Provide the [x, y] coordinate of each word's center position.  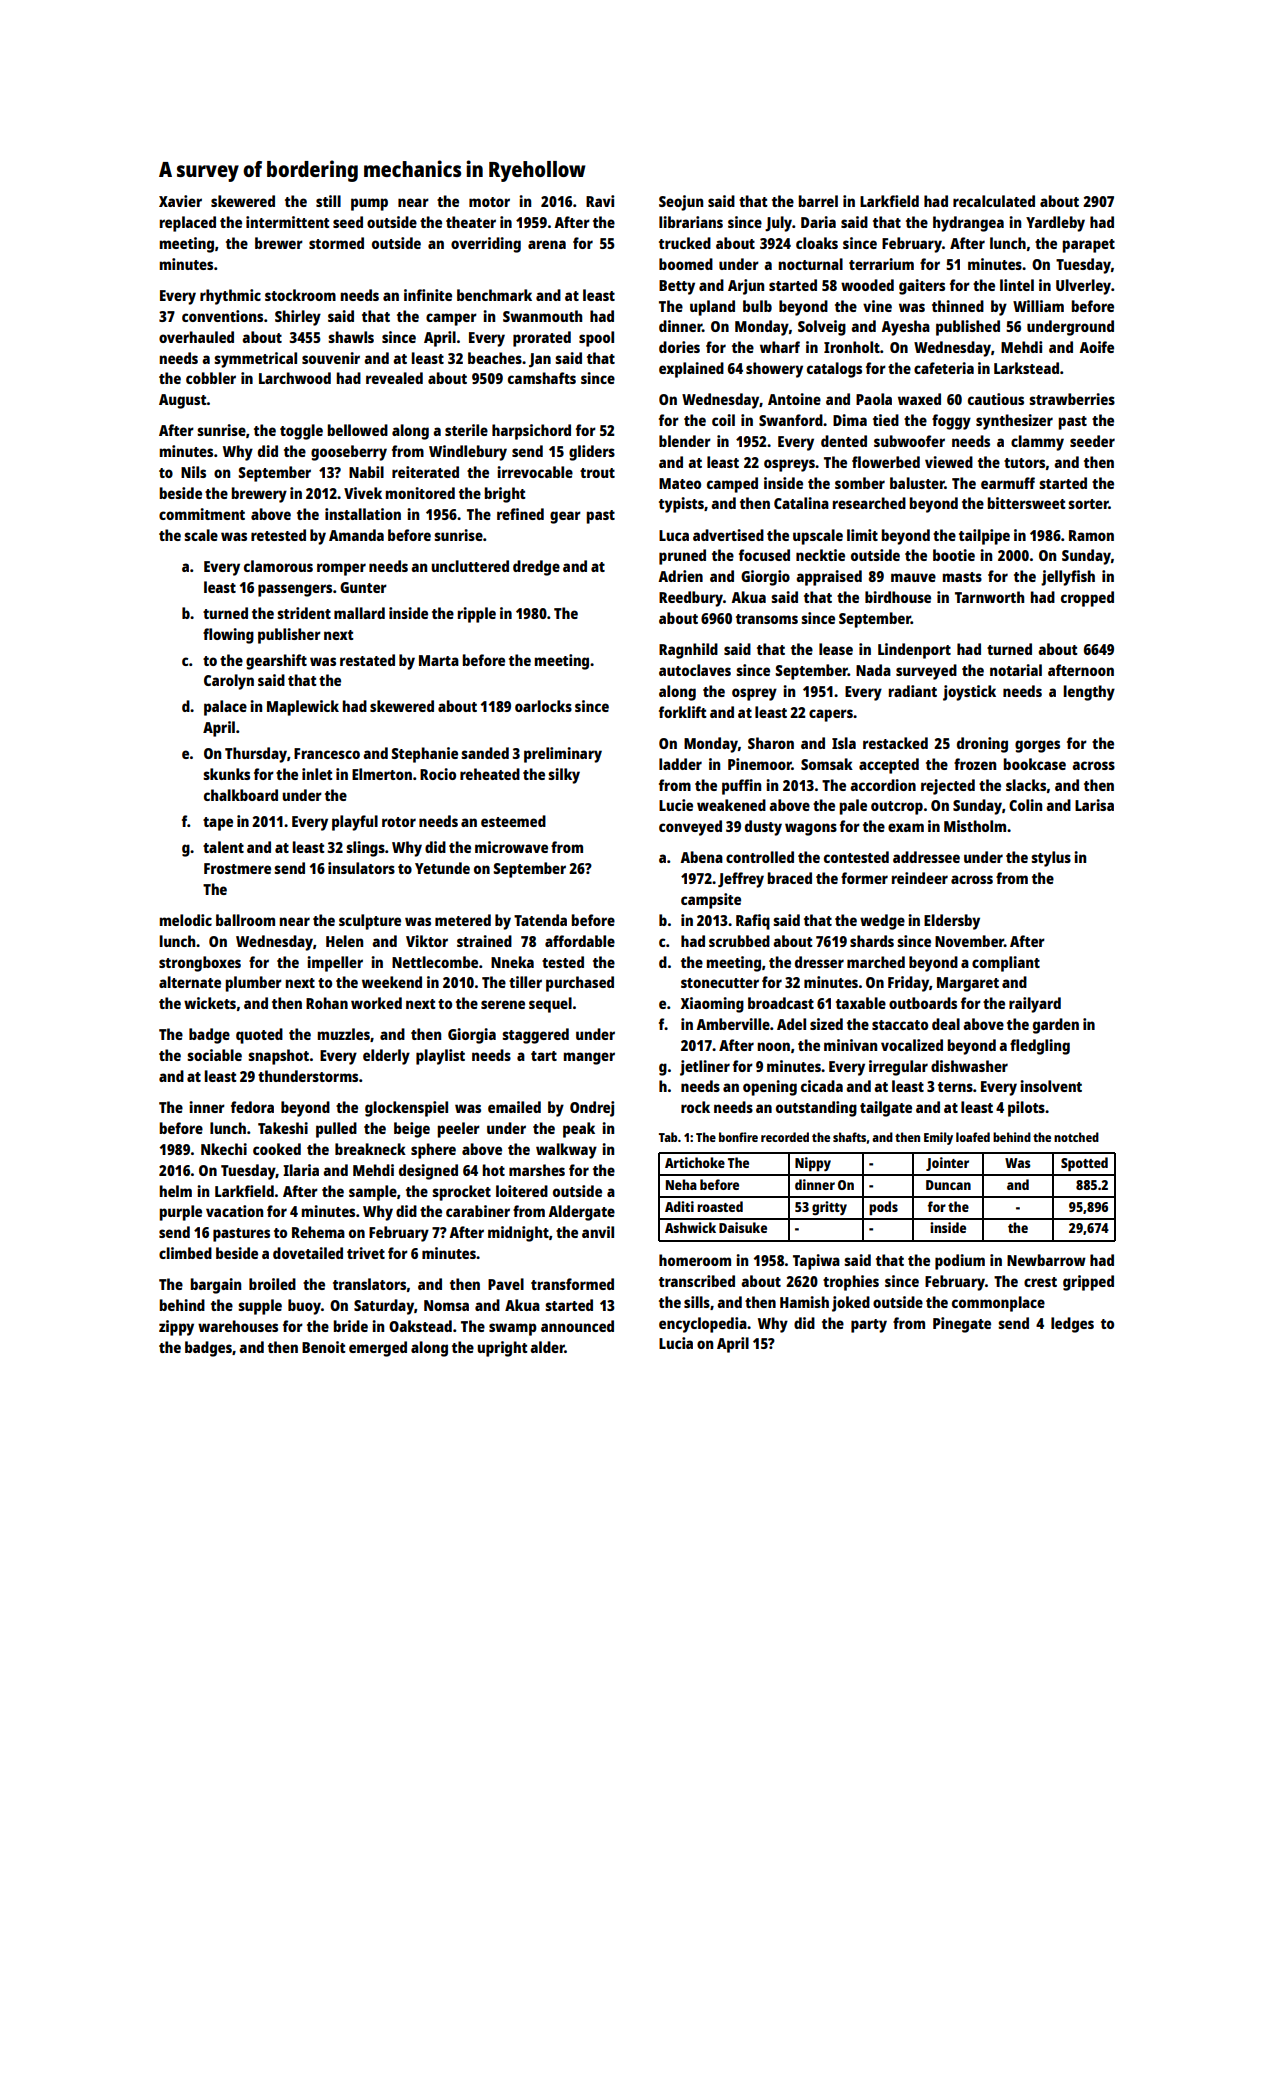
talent [223, 847]
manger [589, 1058]
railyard [1035, 1005]
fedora [252, 1107]
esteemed [513, 821]
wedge [882, 922]
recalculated [994, 201]
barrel [818, 201]
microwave [511, 847]
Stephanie [424, 755]
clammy [1037, 443]
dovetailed [308, 1253]
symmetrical [255, 360]
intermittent [288, 222]
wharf [780, 347]
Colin [1025, 805]
